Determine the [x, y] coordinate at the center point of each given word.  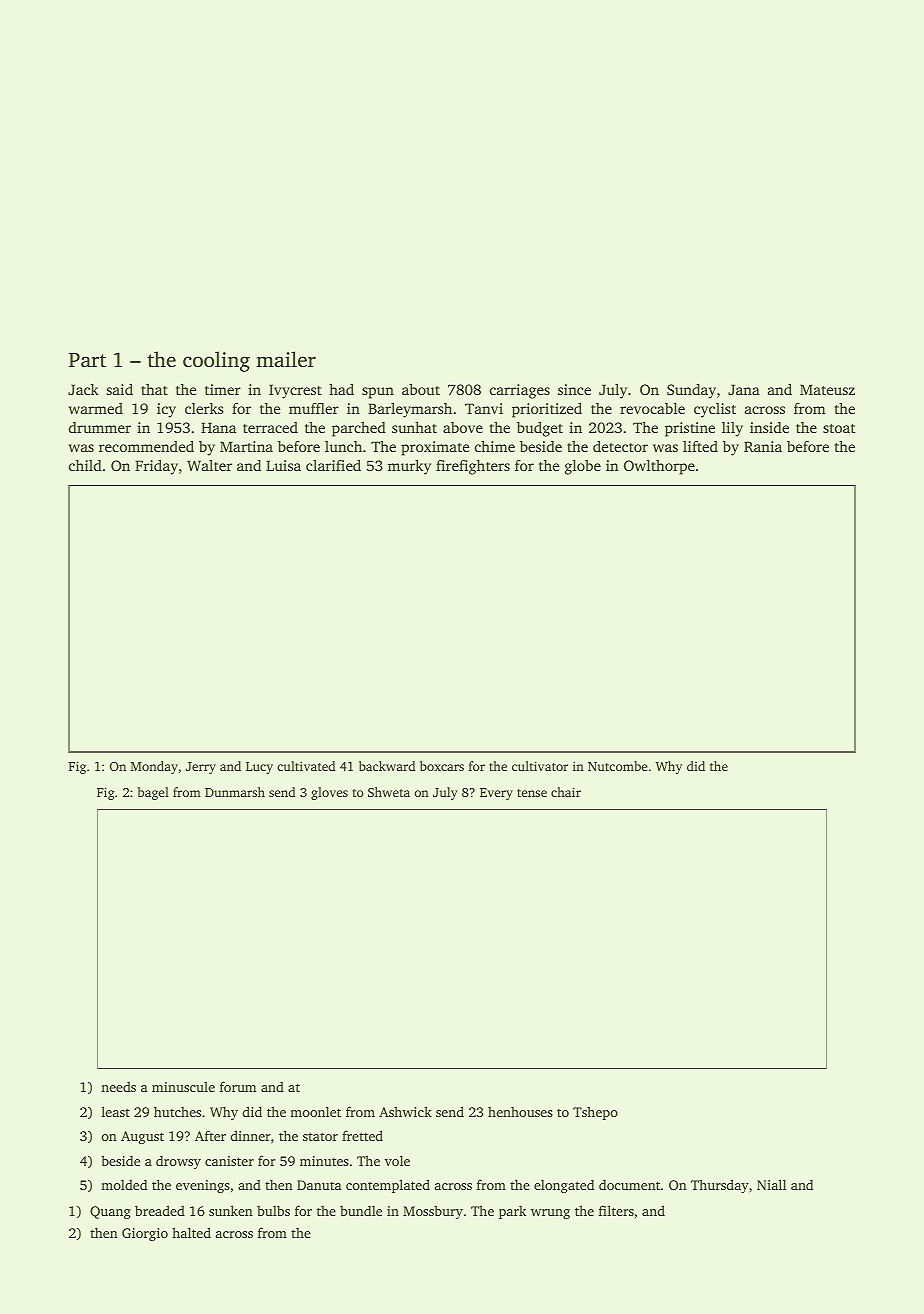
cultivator [540, 766]
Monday [154, 767]
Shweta [389, 792]
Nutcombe [617, 766]
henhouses [520, 1112]
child [85, 465]
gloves [329, 793]
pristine [690, 429]
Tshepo [595, 1113]
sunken [231, 1210]
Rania [763, 446]
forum [238, 1086]
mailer [286, 359]
